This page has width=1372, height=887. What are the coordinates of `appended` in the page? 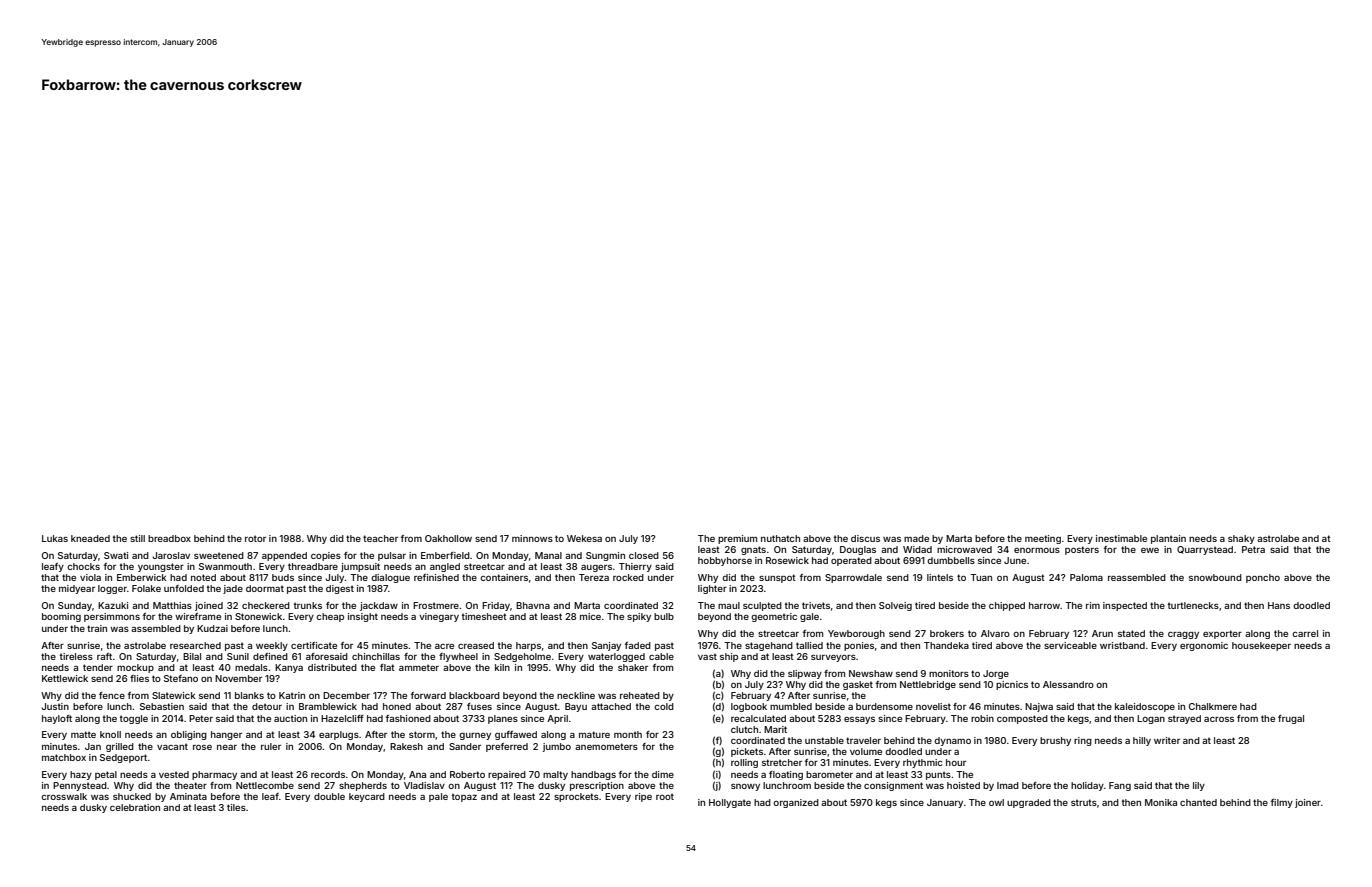 It's located at (284, 556).
